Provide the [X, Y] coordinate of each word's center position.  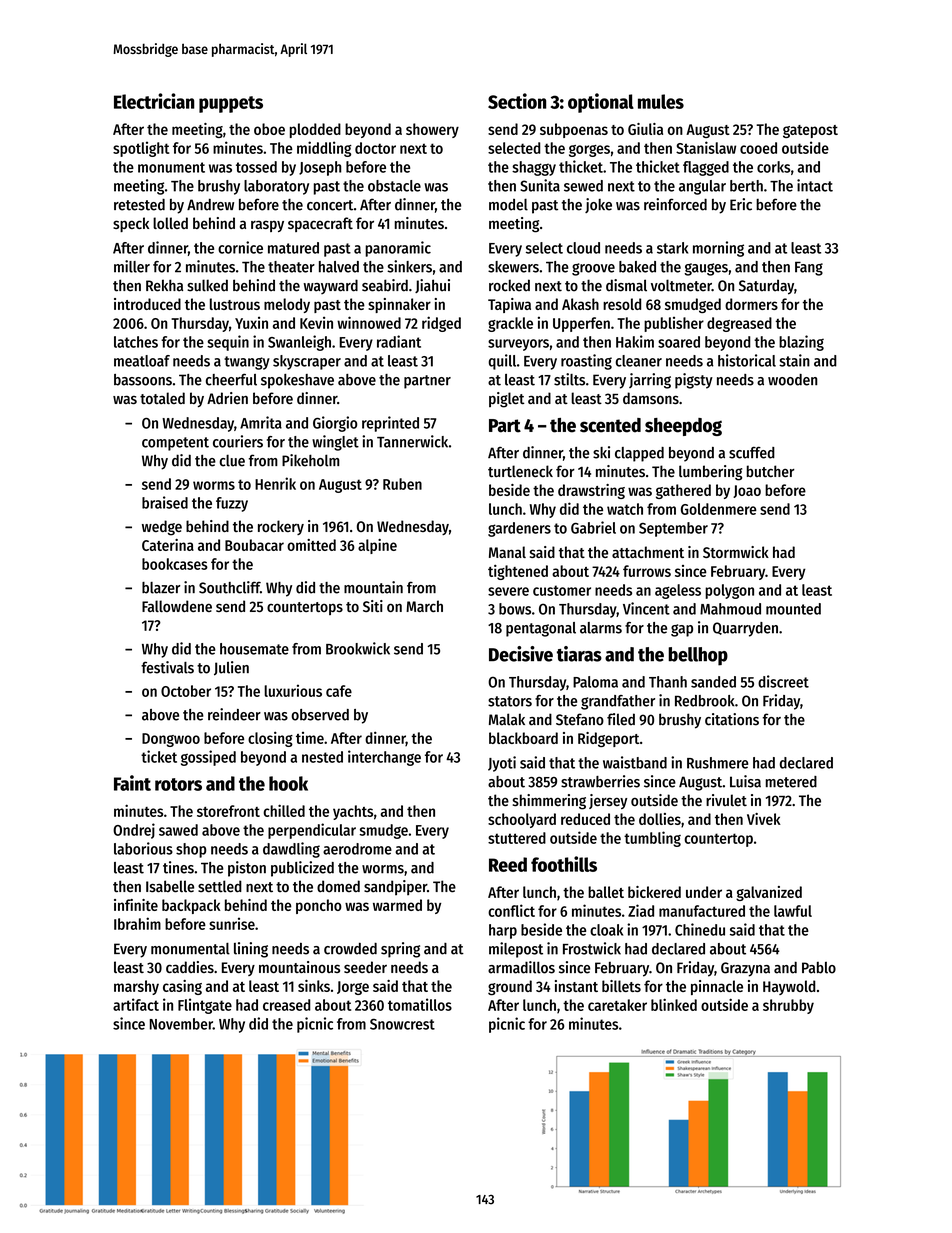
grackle [510, 324]
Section [517, 101]
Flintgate [205, 1006]
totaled [162, 398]
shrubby [788, 1006]
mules [661, 101]
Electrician [154, 101]
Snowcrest [402, 1024]
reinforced [675, 204]
